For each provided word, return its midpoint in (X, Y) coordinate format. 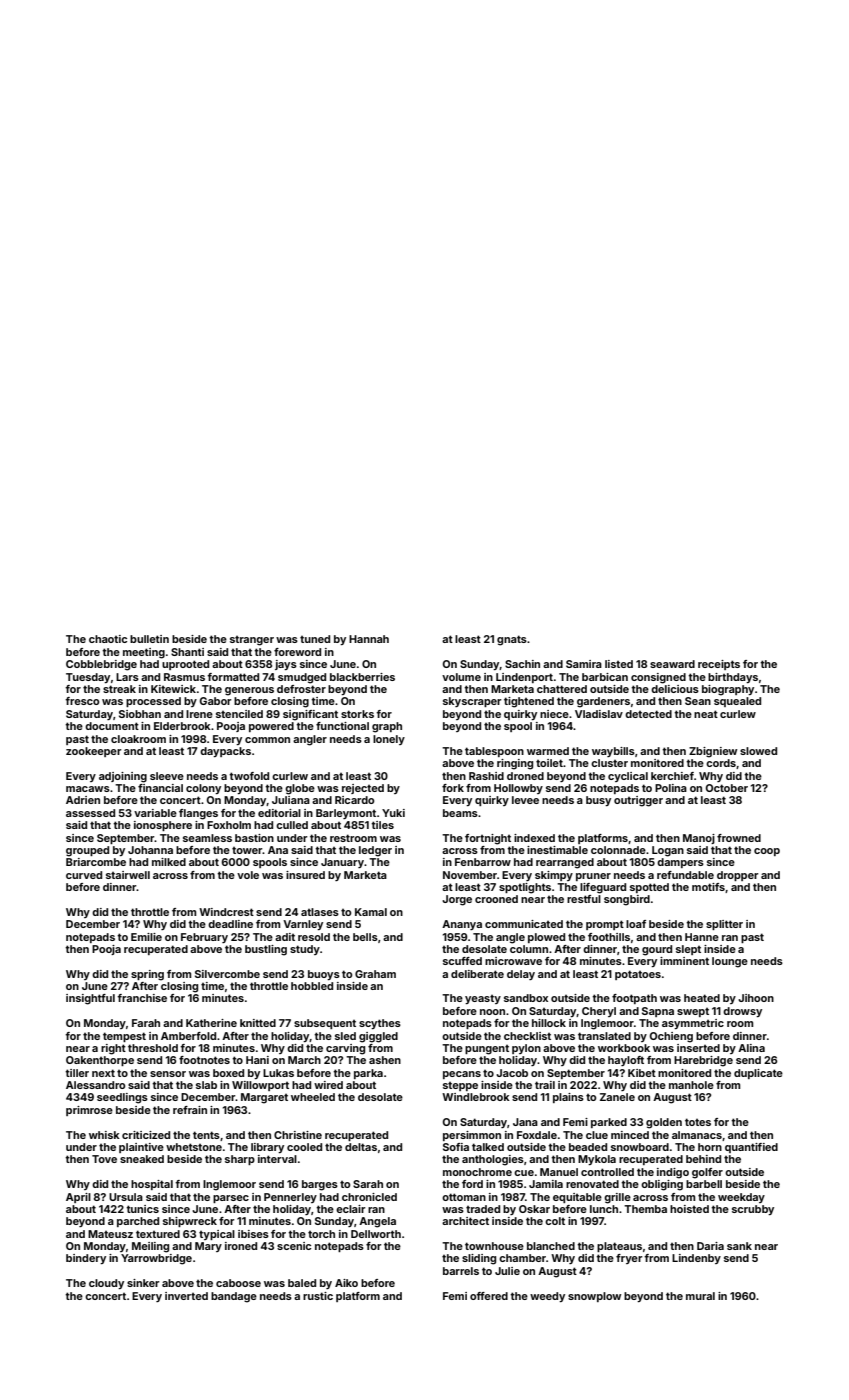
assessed (90, 813)
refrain (190, 1110)
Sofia (456, 1147)
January (342, 863)
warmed (548, 751)
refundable (685, 875)
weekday (741, 1198)
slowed (758, 751)
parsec (231, 1199)
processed (153, 702)
